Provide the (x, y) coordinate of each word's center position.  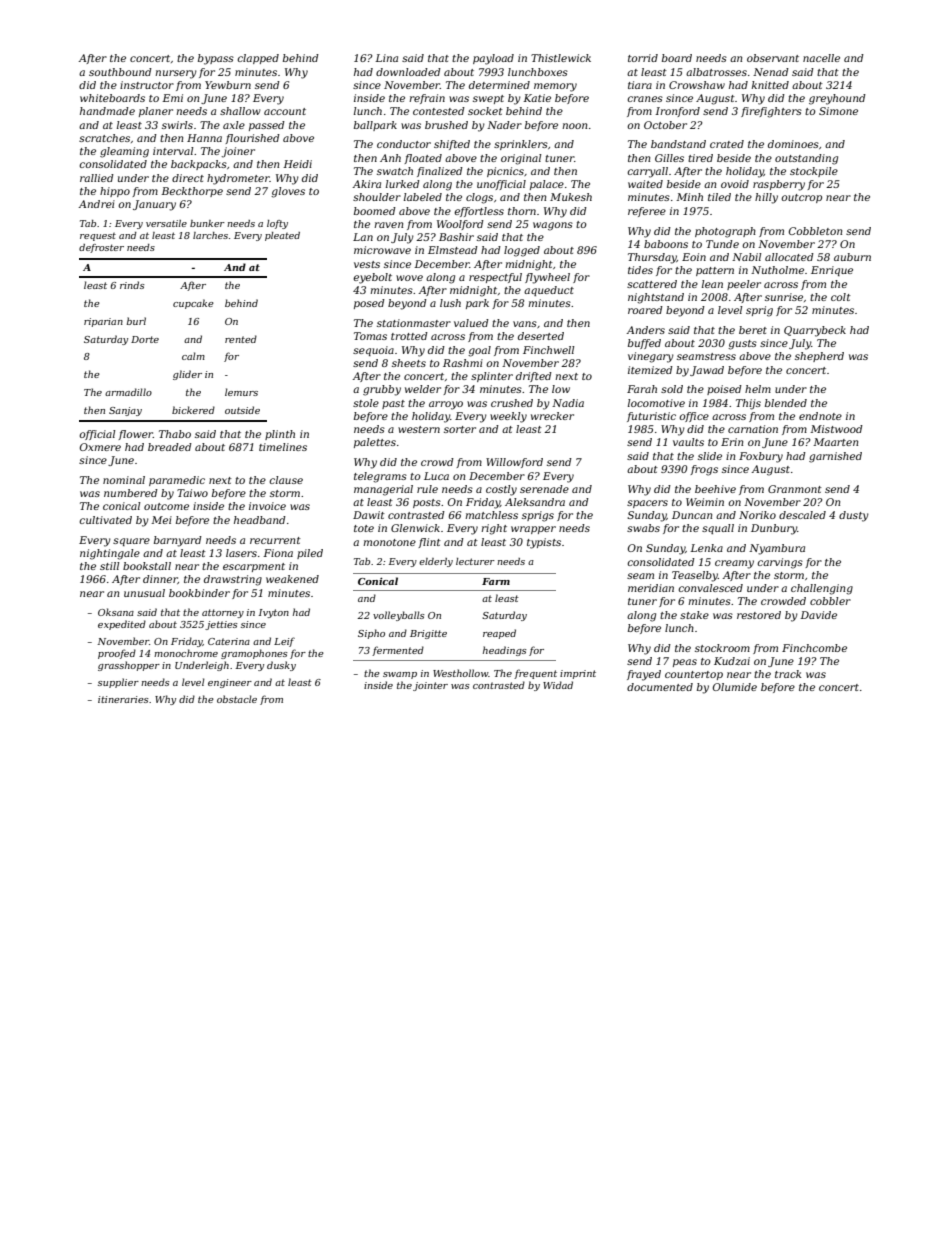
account (285, 111)
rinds (132, 285)
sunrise (784, 297)
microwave (382, 250)
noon (574, 126)
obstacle (237, 699)
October (665, 125)
